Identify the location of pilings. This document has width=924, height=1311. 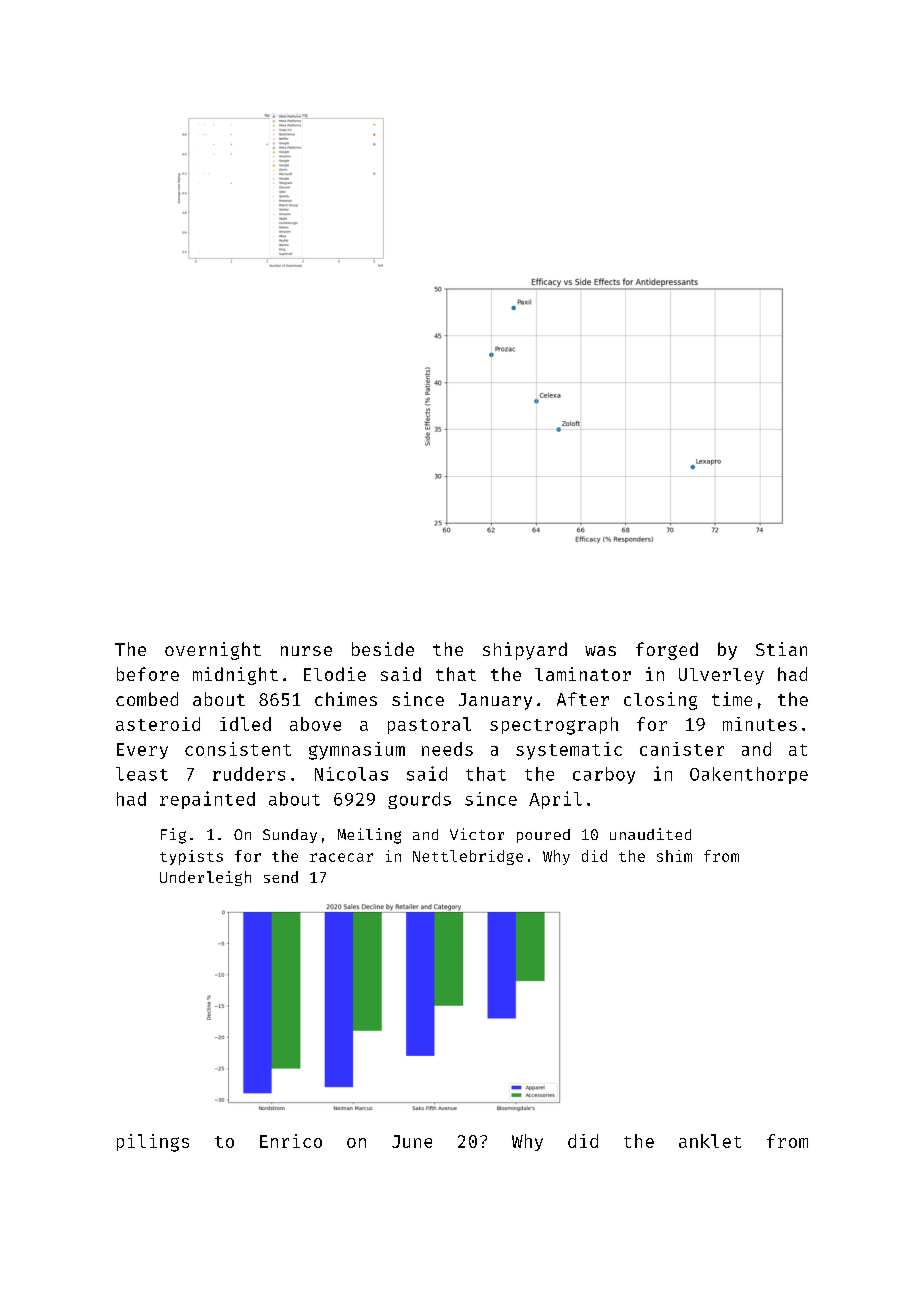
(153, 1143).
